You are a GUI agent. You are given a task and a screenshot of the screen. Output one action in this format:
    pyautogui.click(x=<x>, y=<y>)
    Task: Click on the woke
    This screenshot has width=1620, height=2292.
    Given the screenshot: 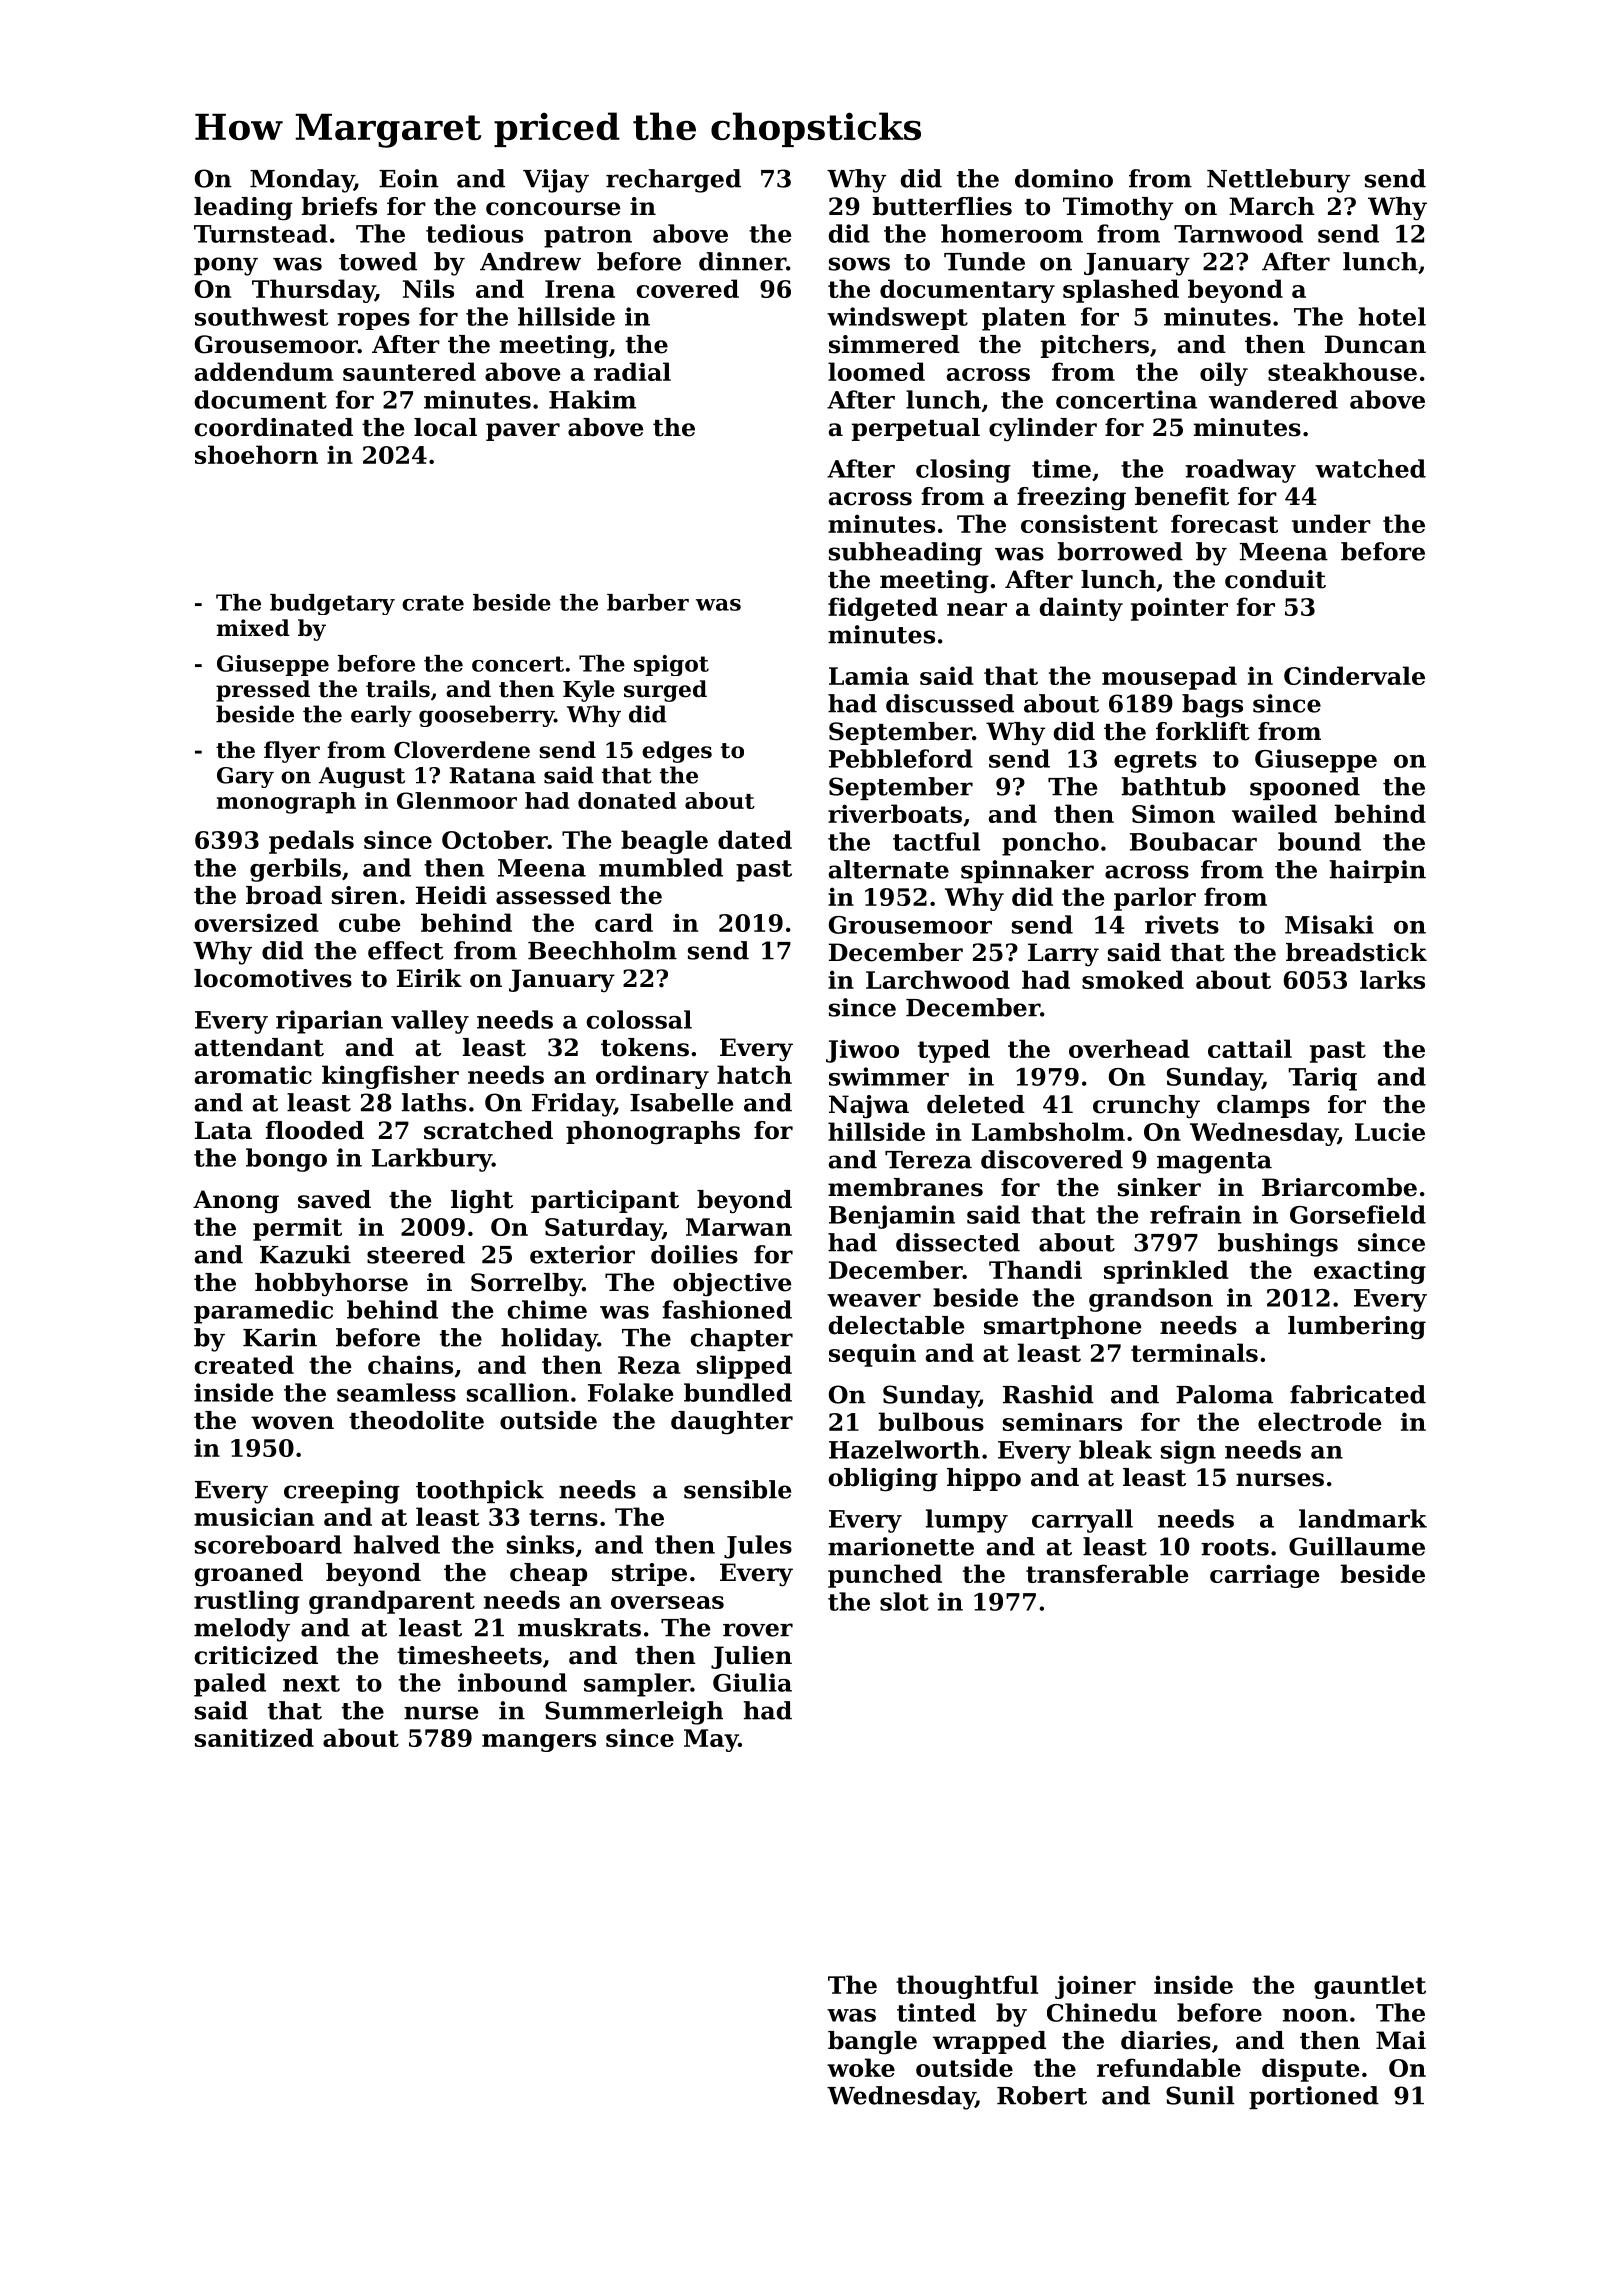 What is the action you would take?
    pyautogui.click(x=861, y=2067)
